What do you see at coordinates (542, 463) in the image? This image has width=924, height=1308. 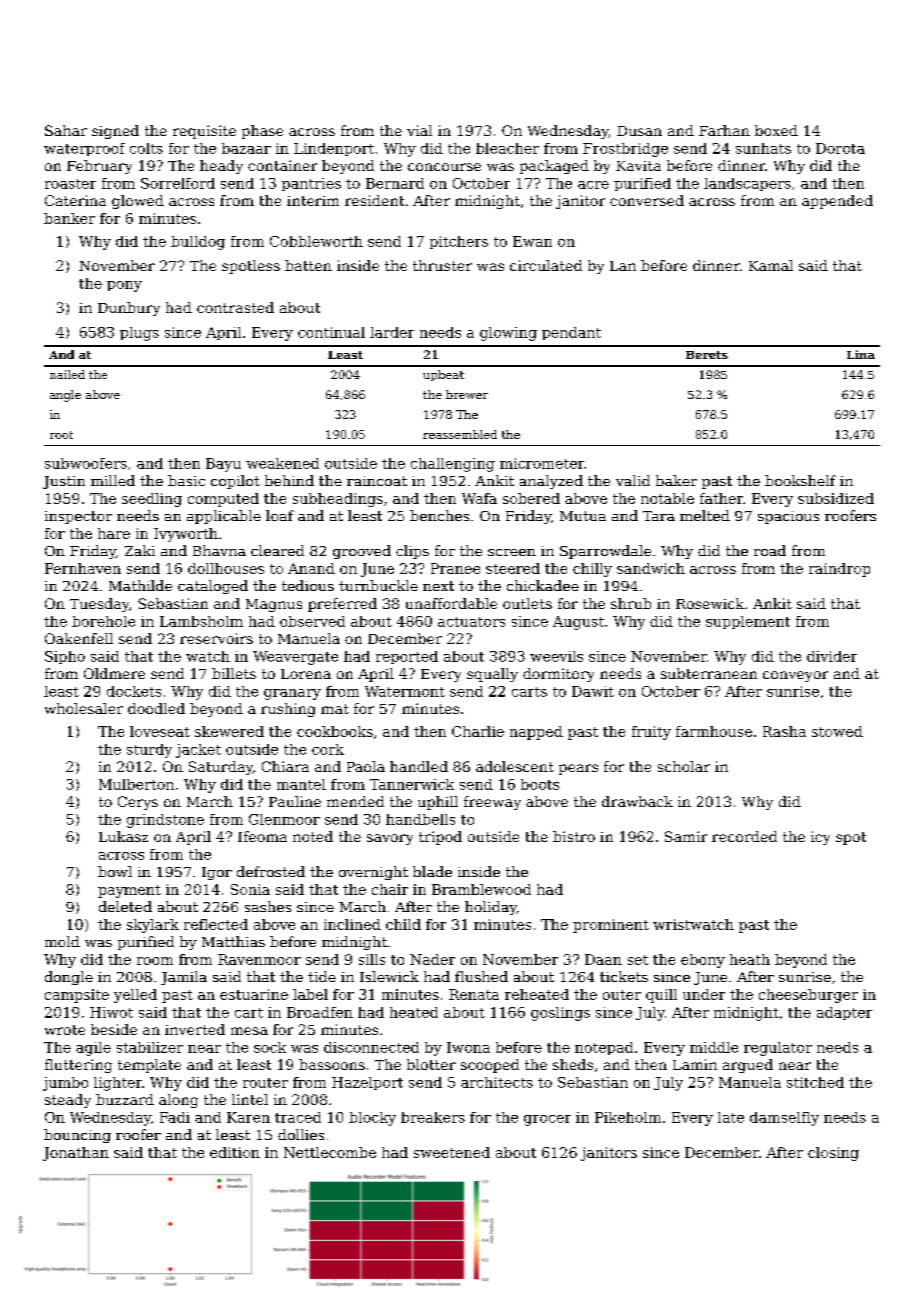 I see `micrometer` at bounding box center [542, 463].
